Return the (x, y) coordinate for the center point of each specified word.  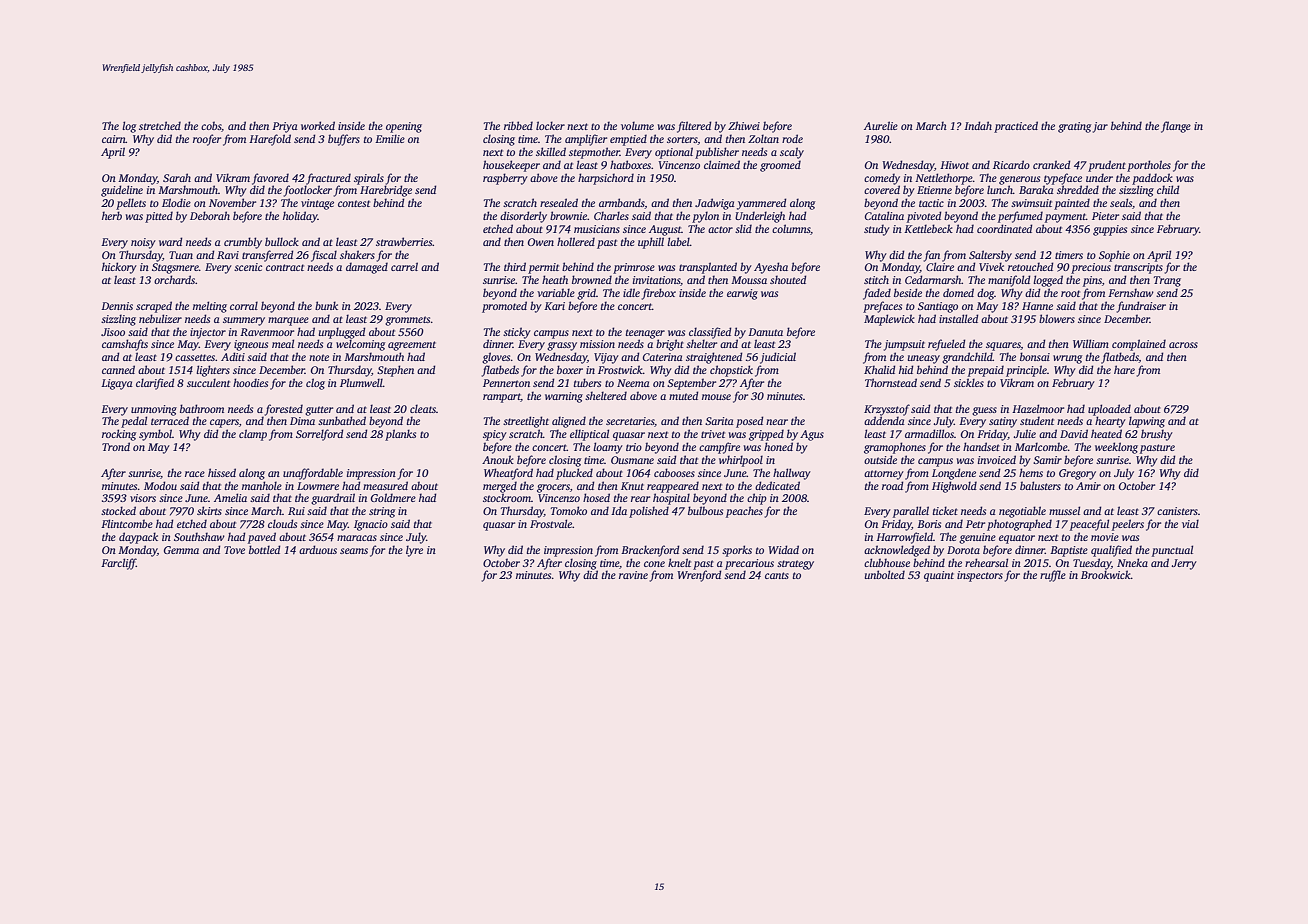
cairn (114, 139)
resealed (559, 202)
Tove (234, 550)
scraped (154, 307)
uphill (651, 243)
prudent (1107, 166)
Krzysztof (887, 410)
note (319, 357)
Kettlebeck (928, 228)
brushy (1157, 435)
